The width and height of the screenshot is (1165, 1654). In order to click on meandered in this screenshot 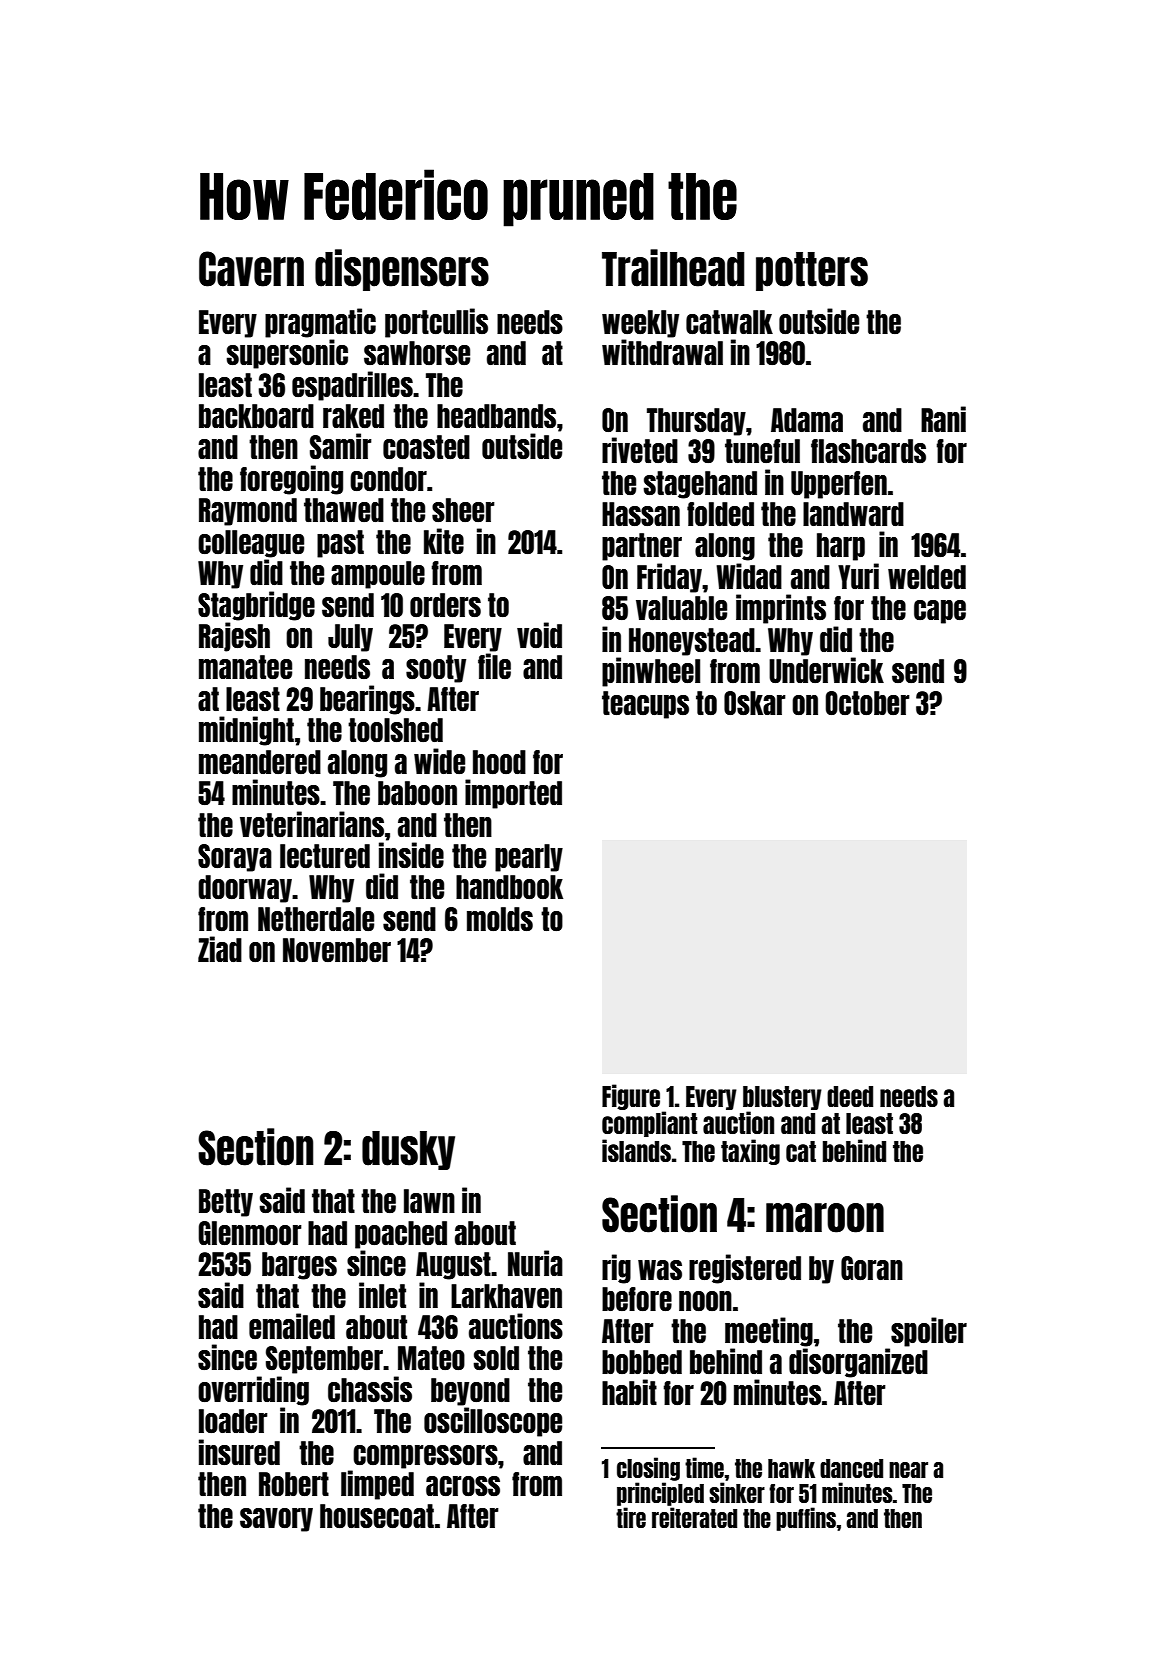, I will do `click(260, 762)`.
